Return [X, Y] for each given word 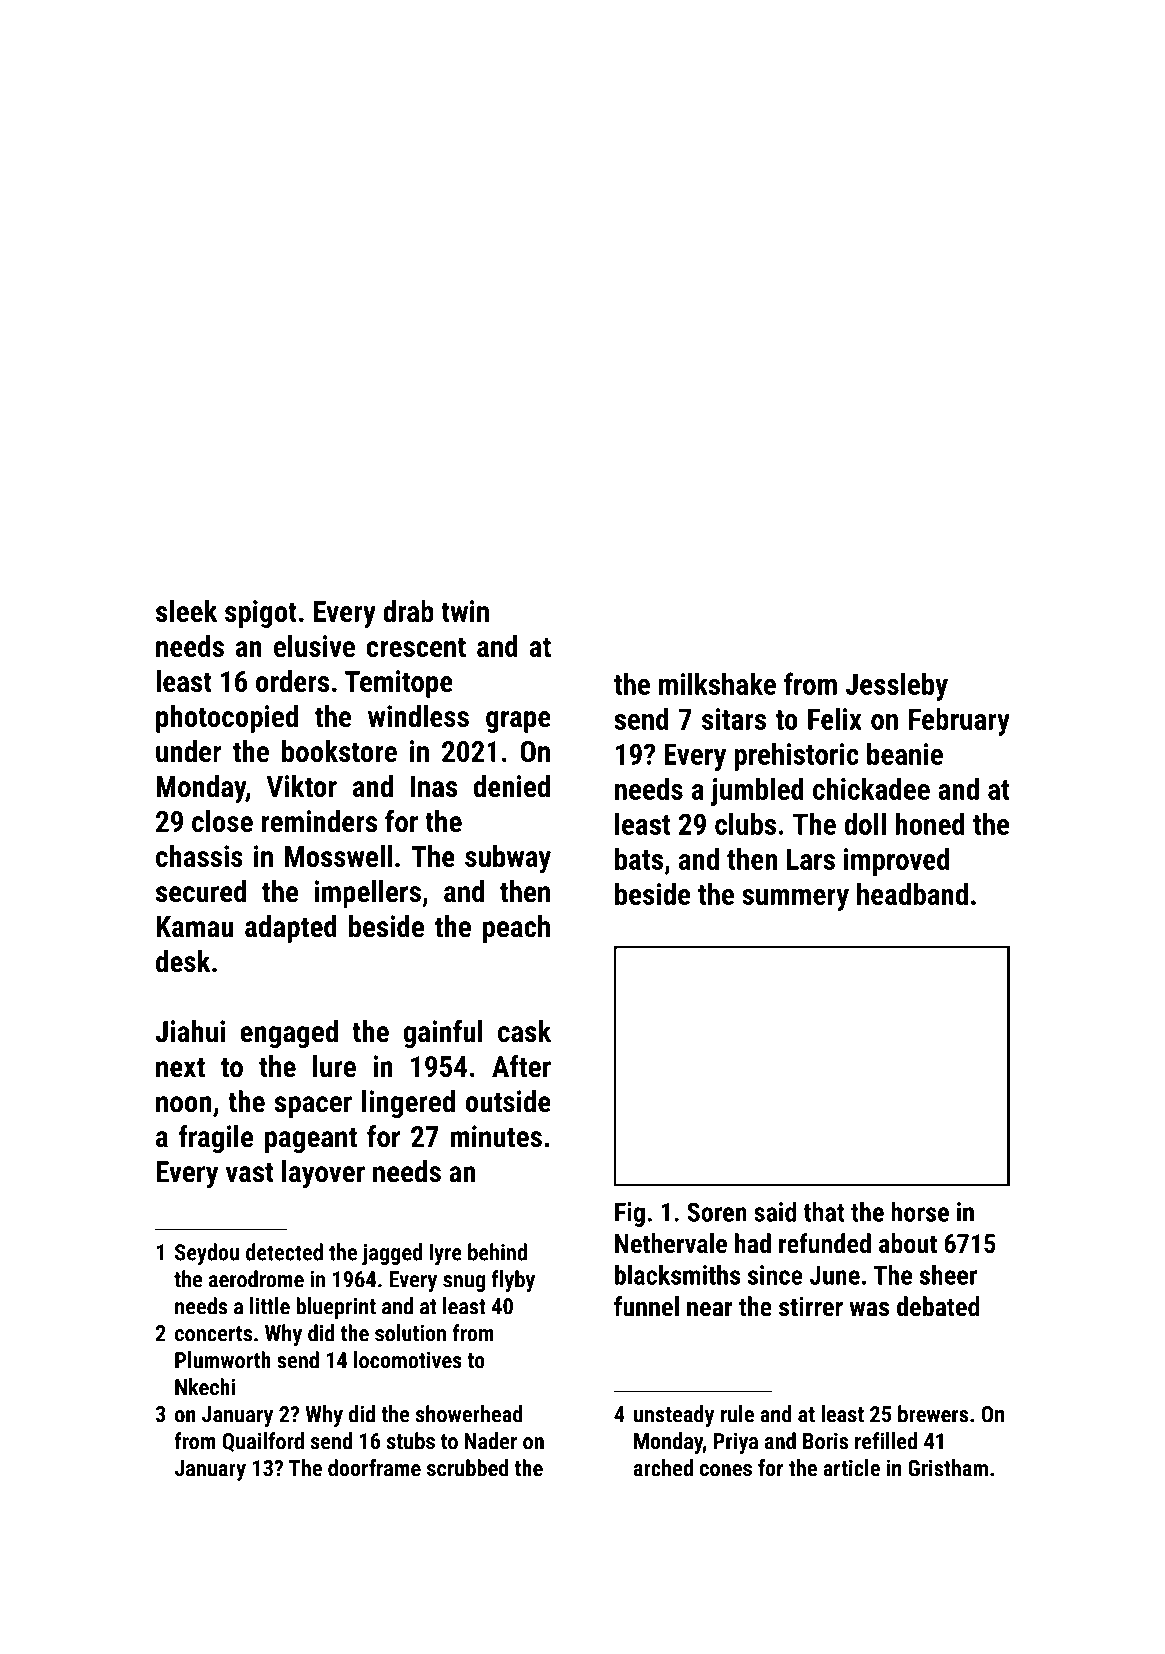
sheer [948, 1275]
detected [284, 1252]
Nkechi [205, 1387]
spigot [261, 614]
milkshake [717, 683]
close [222, 821]
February [959, 722]
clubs [745, 823]
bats [639, 859]
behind [497, 1252]
